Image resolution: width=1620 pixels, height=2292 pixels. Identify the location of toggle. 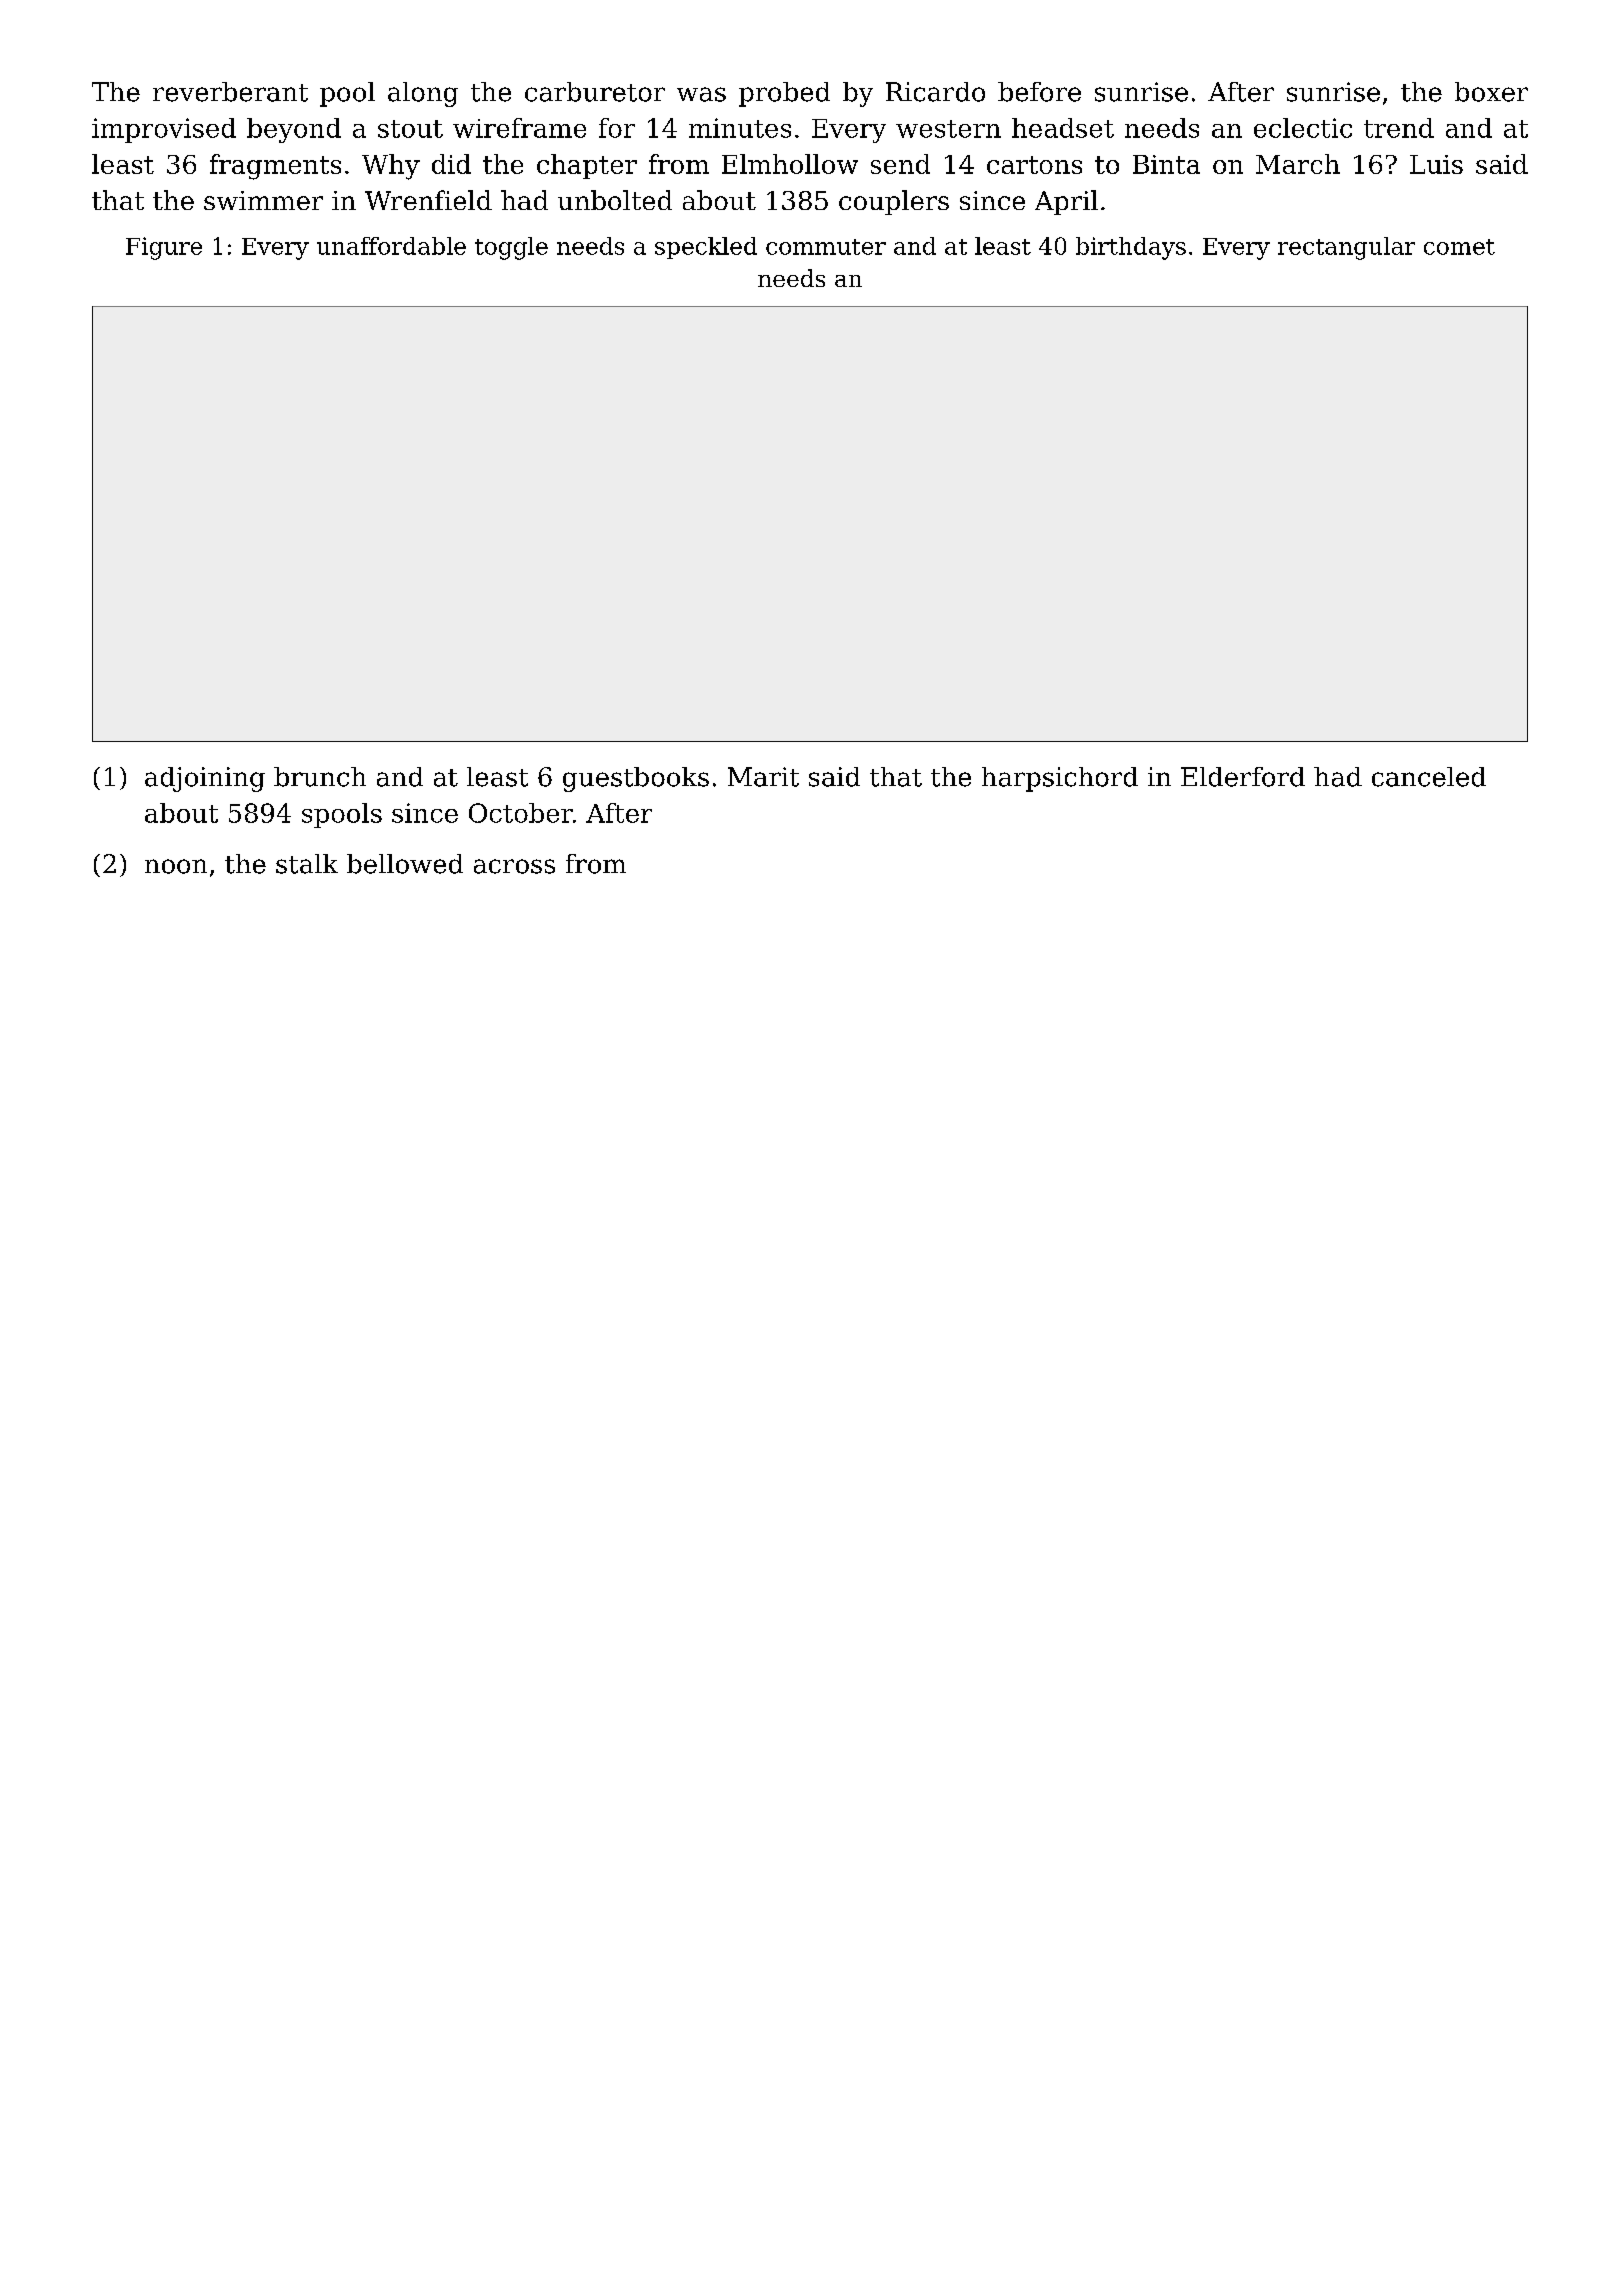
(511, 248).
